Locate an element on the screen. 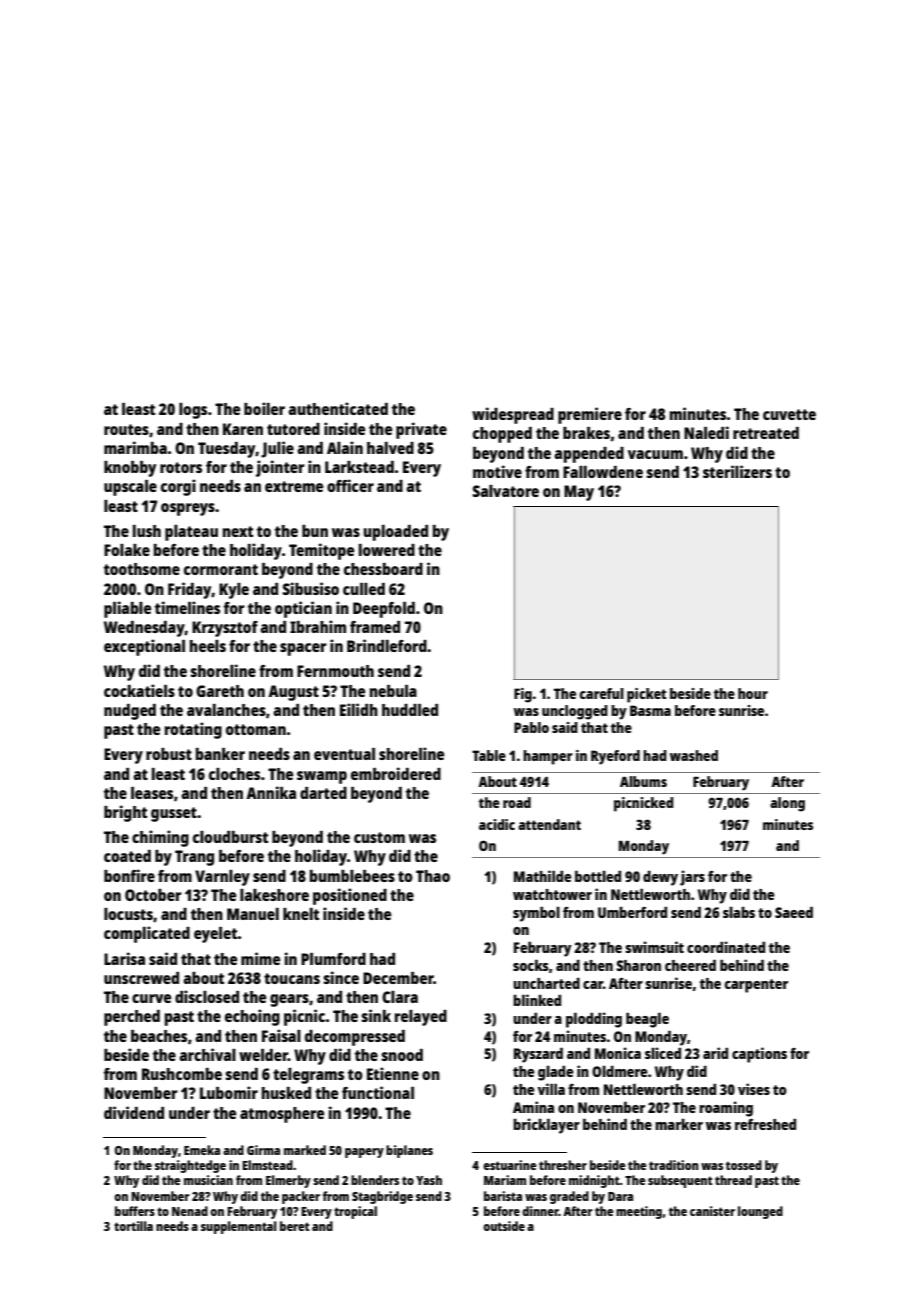 Image resolution: width=924 pixels, height=1308 pixels. socks is located at coordinates (531, 965).
